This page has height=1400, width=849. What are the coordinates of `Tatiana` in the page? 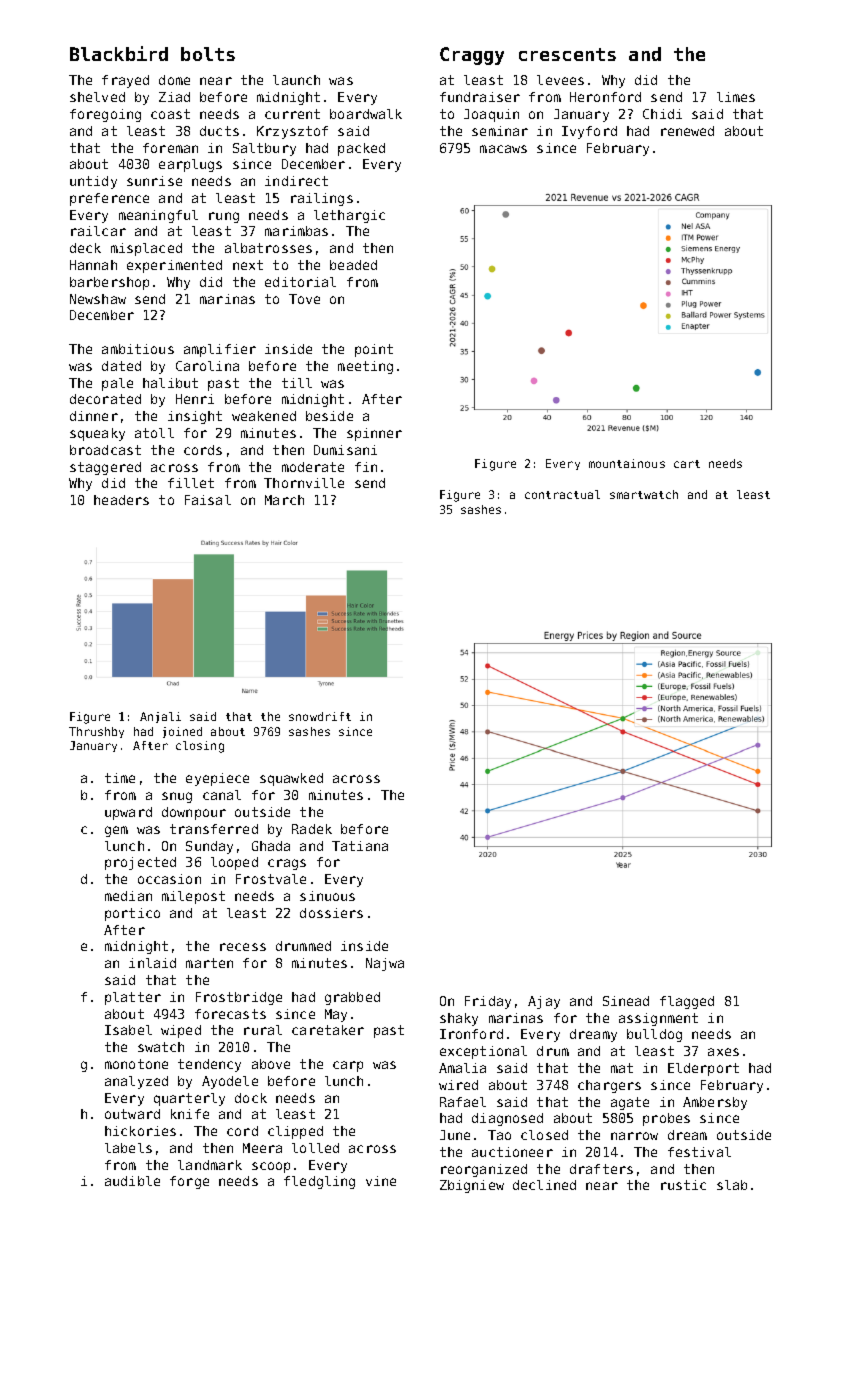 It's located at (360, 846).
